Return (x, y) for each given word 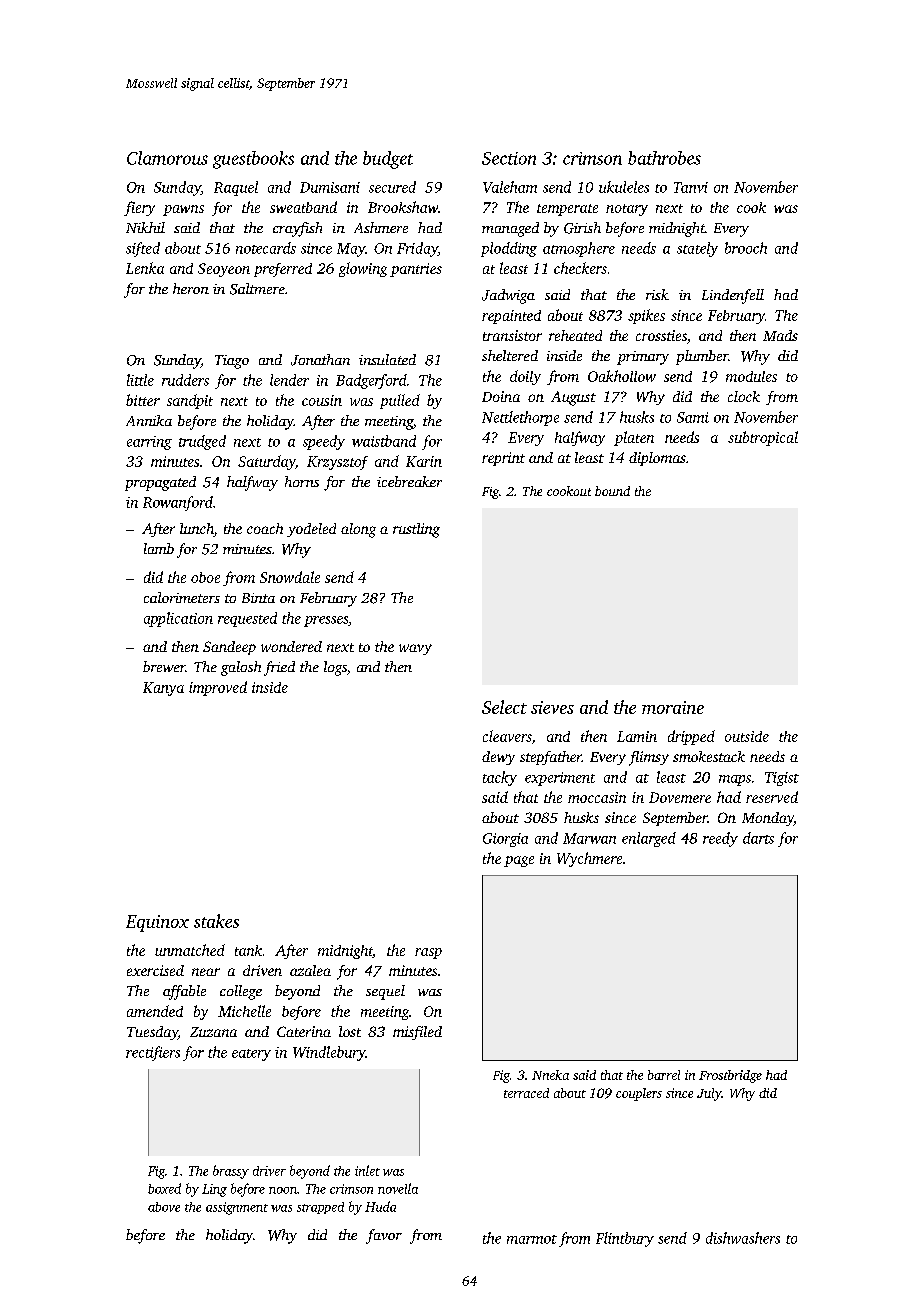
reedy (720, 839)
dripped (691, 737)
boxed (164, 1188)
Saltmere (257, 289)
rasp (428, 953)
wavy (415, 649)
